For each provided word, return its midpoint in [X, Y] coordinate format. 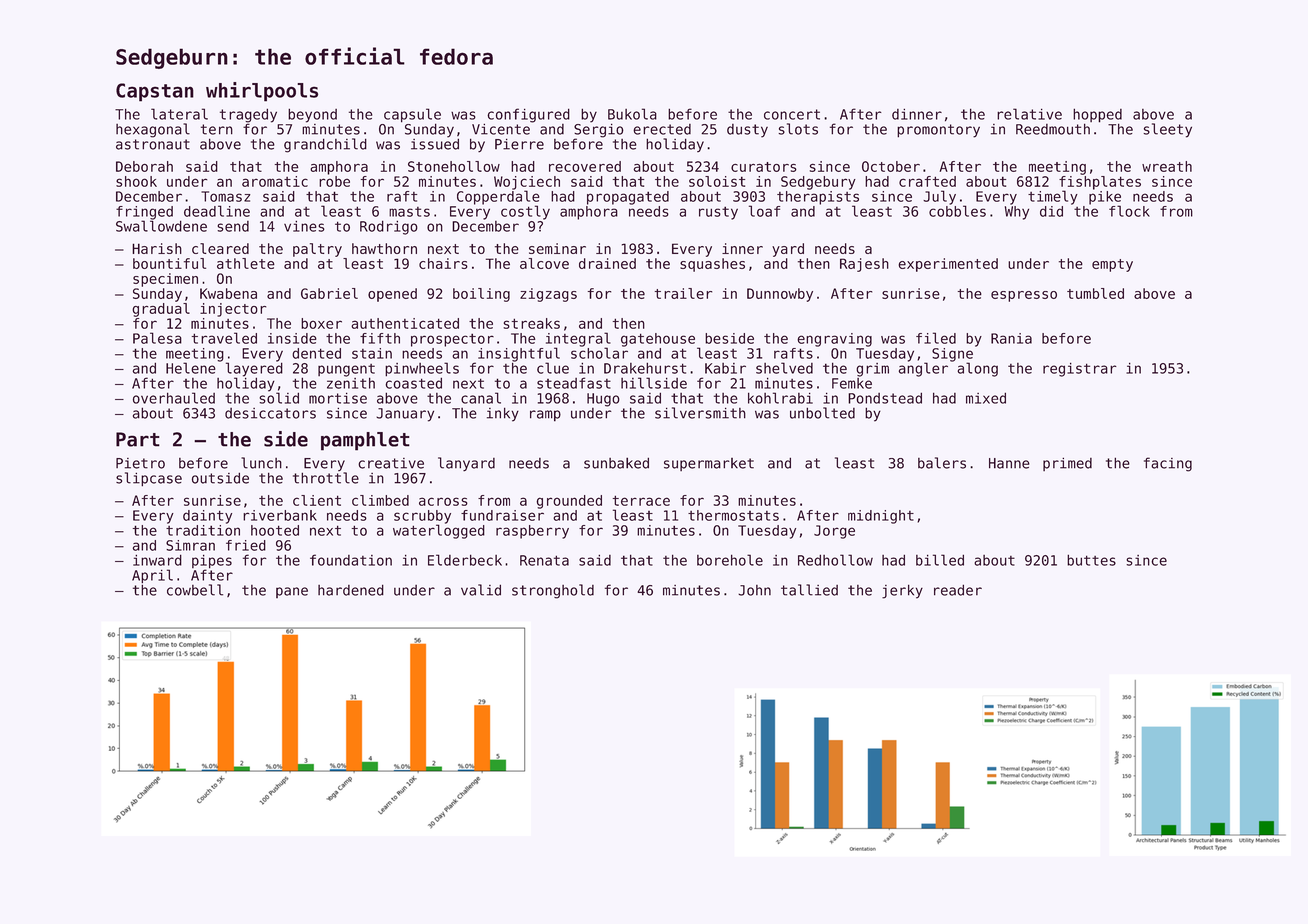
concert [792, 114]
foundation [351, 560]
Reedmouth [1053, 129]
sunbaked [616, 463]
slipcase [149, 479]
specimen [165, 280]
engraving [834, 340]
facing [1168, 464]
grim [872, 370]
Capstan [155, 92]
